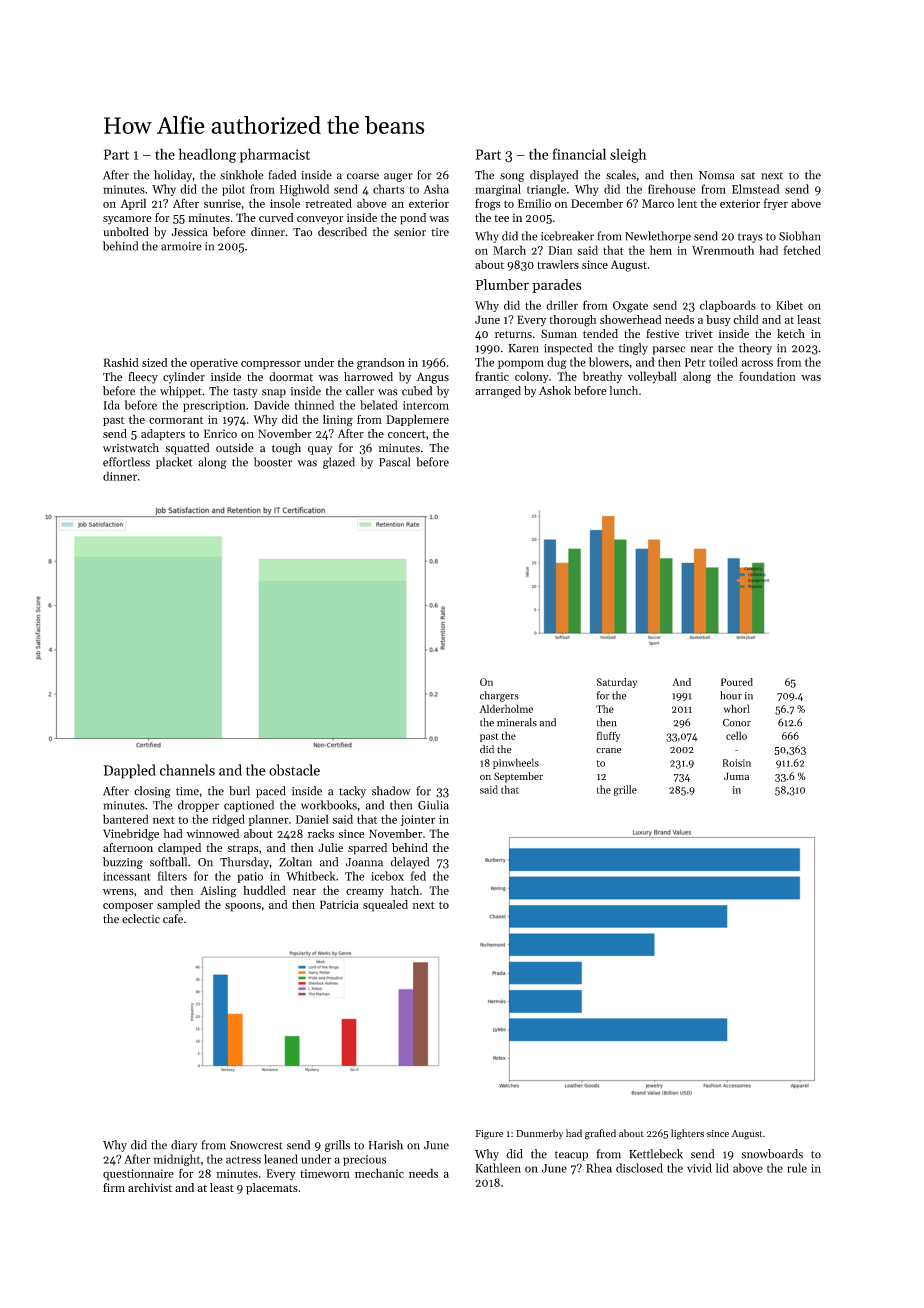  I want to click on Emilio, so click(534, 203).
